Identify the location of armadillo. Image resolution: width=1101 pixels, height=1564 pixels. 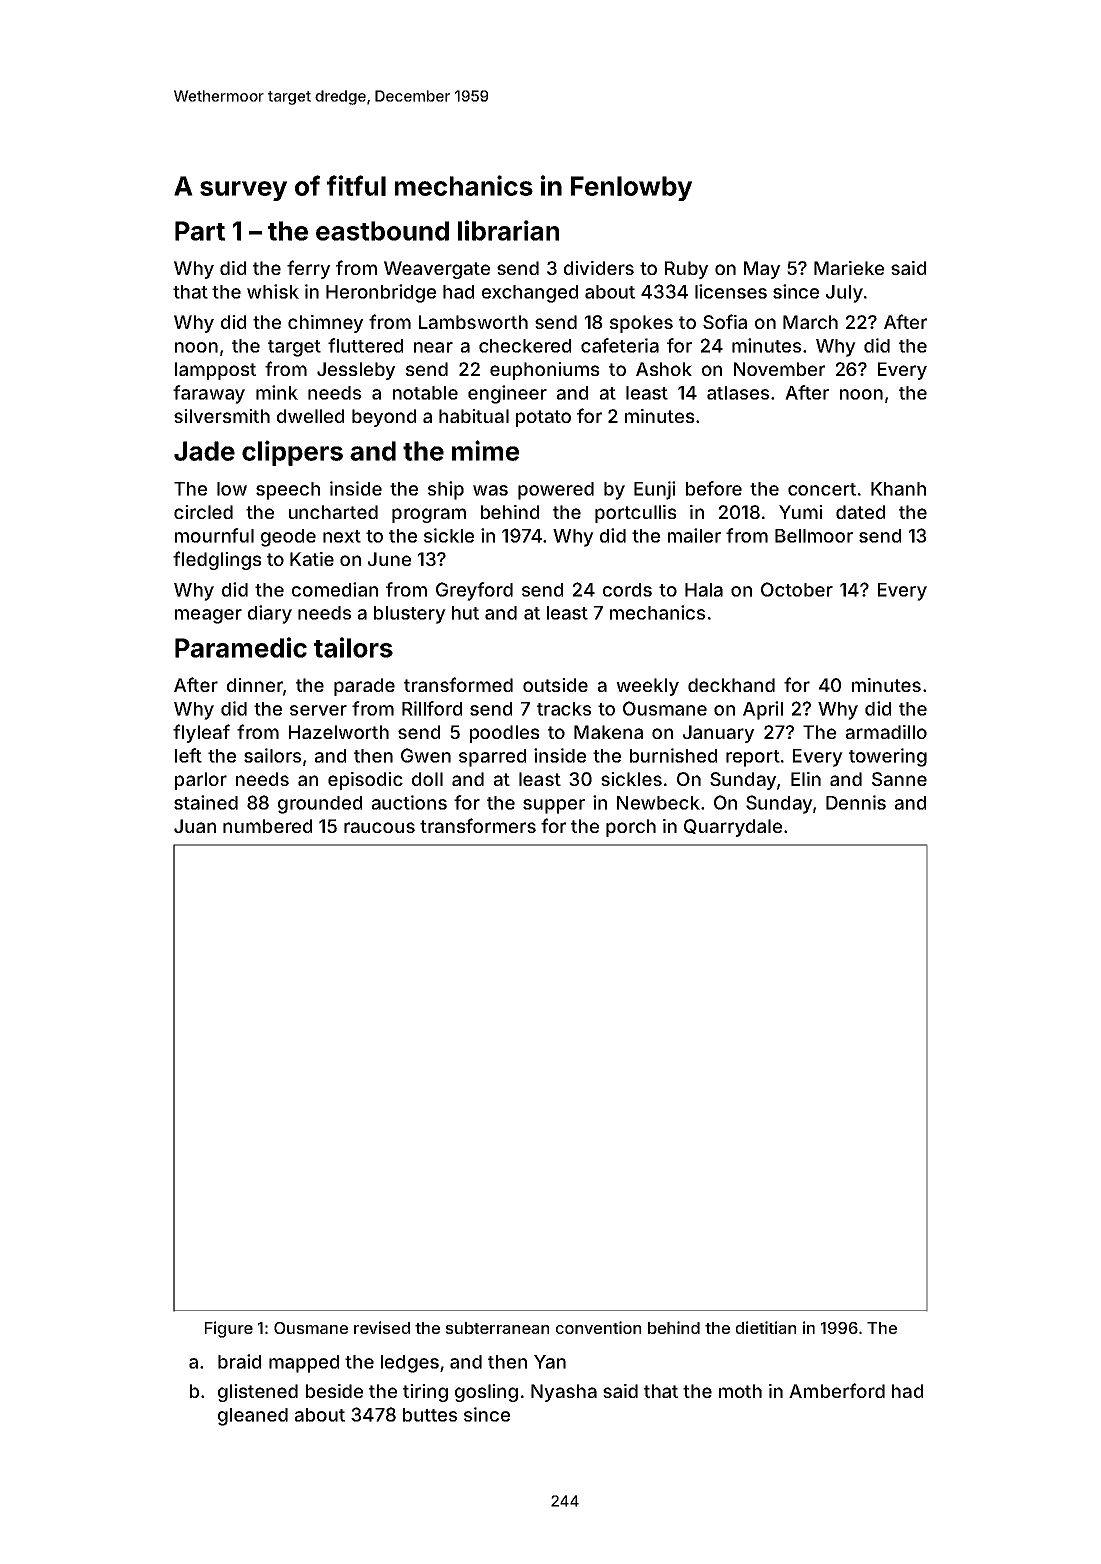
(886, 732).
